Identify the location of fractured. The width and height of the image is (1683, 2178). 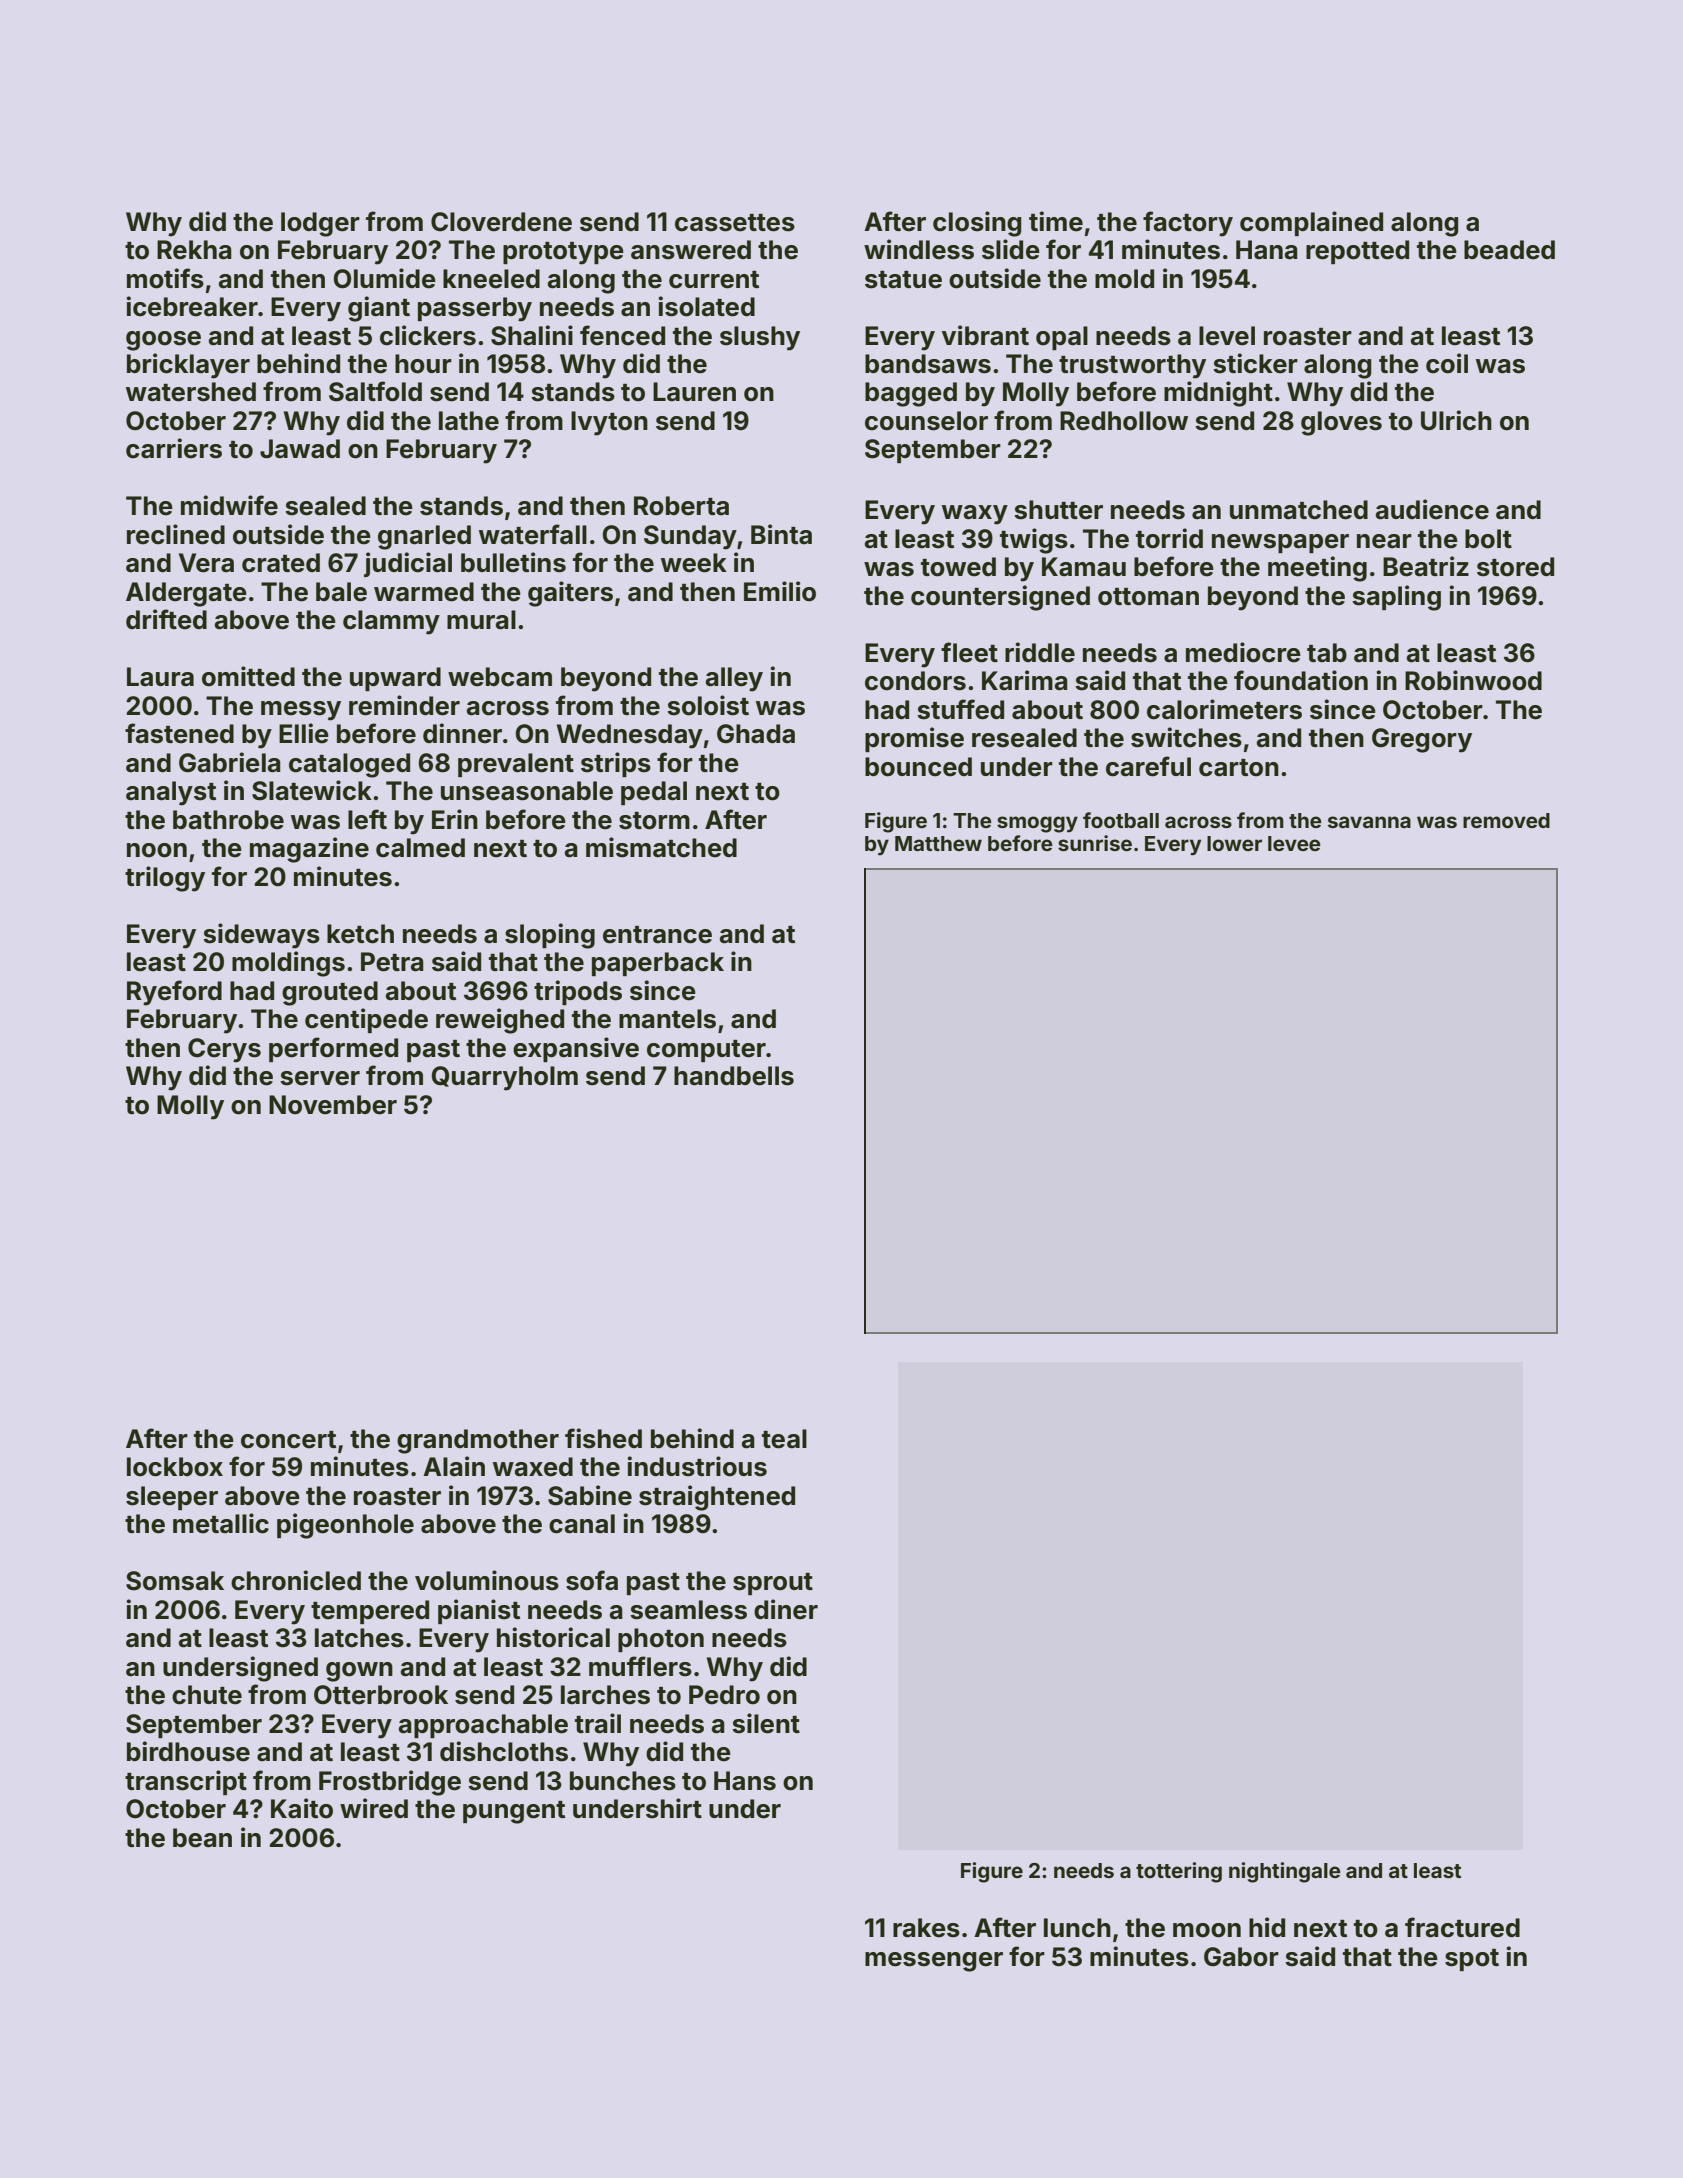
(1462, 1927).
